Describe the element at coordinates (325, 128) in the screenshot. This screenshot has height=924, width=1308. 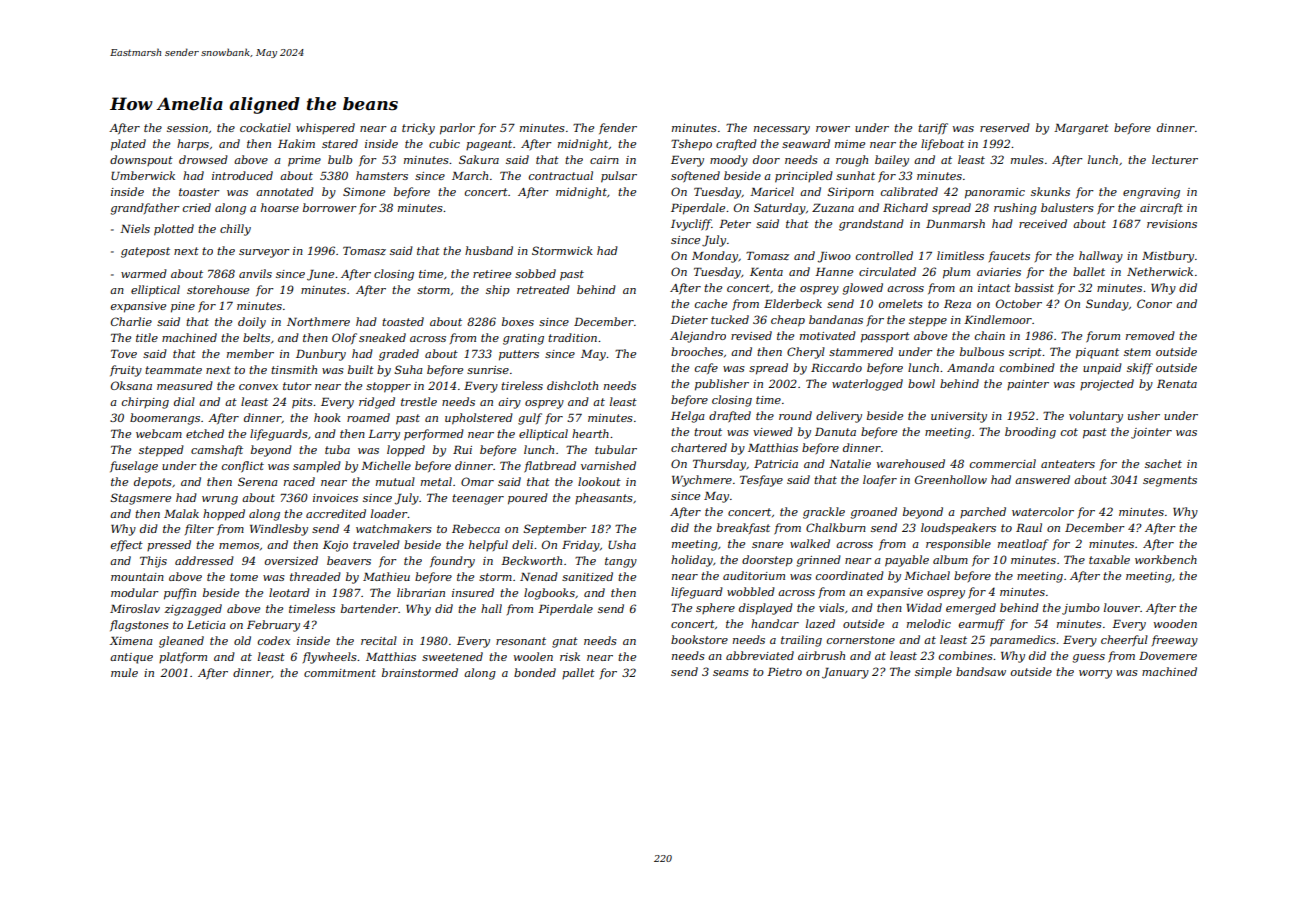
I see `whispered` at that location.
